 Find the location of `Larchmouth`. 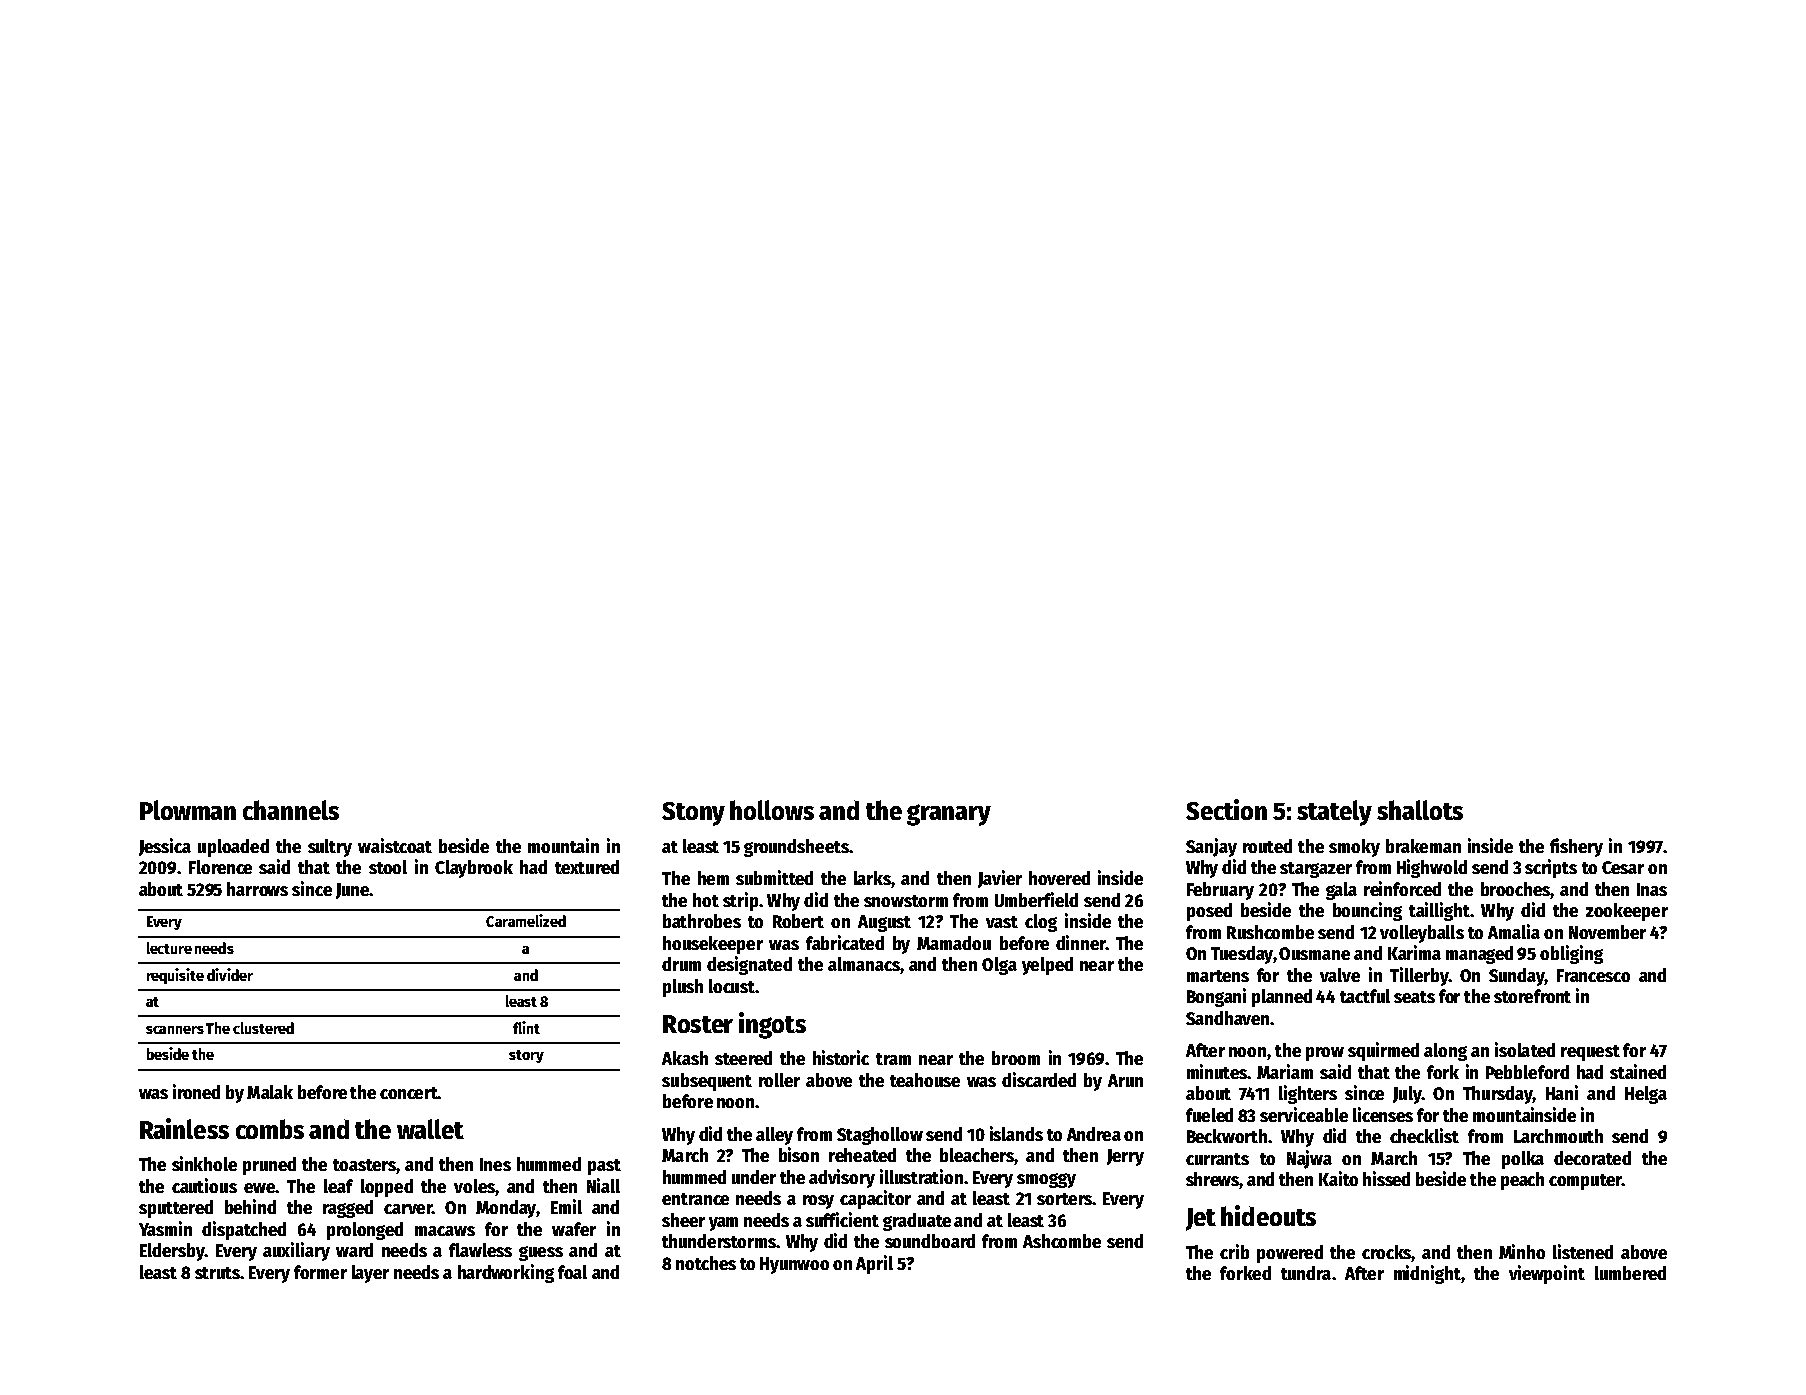

Larchmouth is located at coordinates (1558, 1136).
